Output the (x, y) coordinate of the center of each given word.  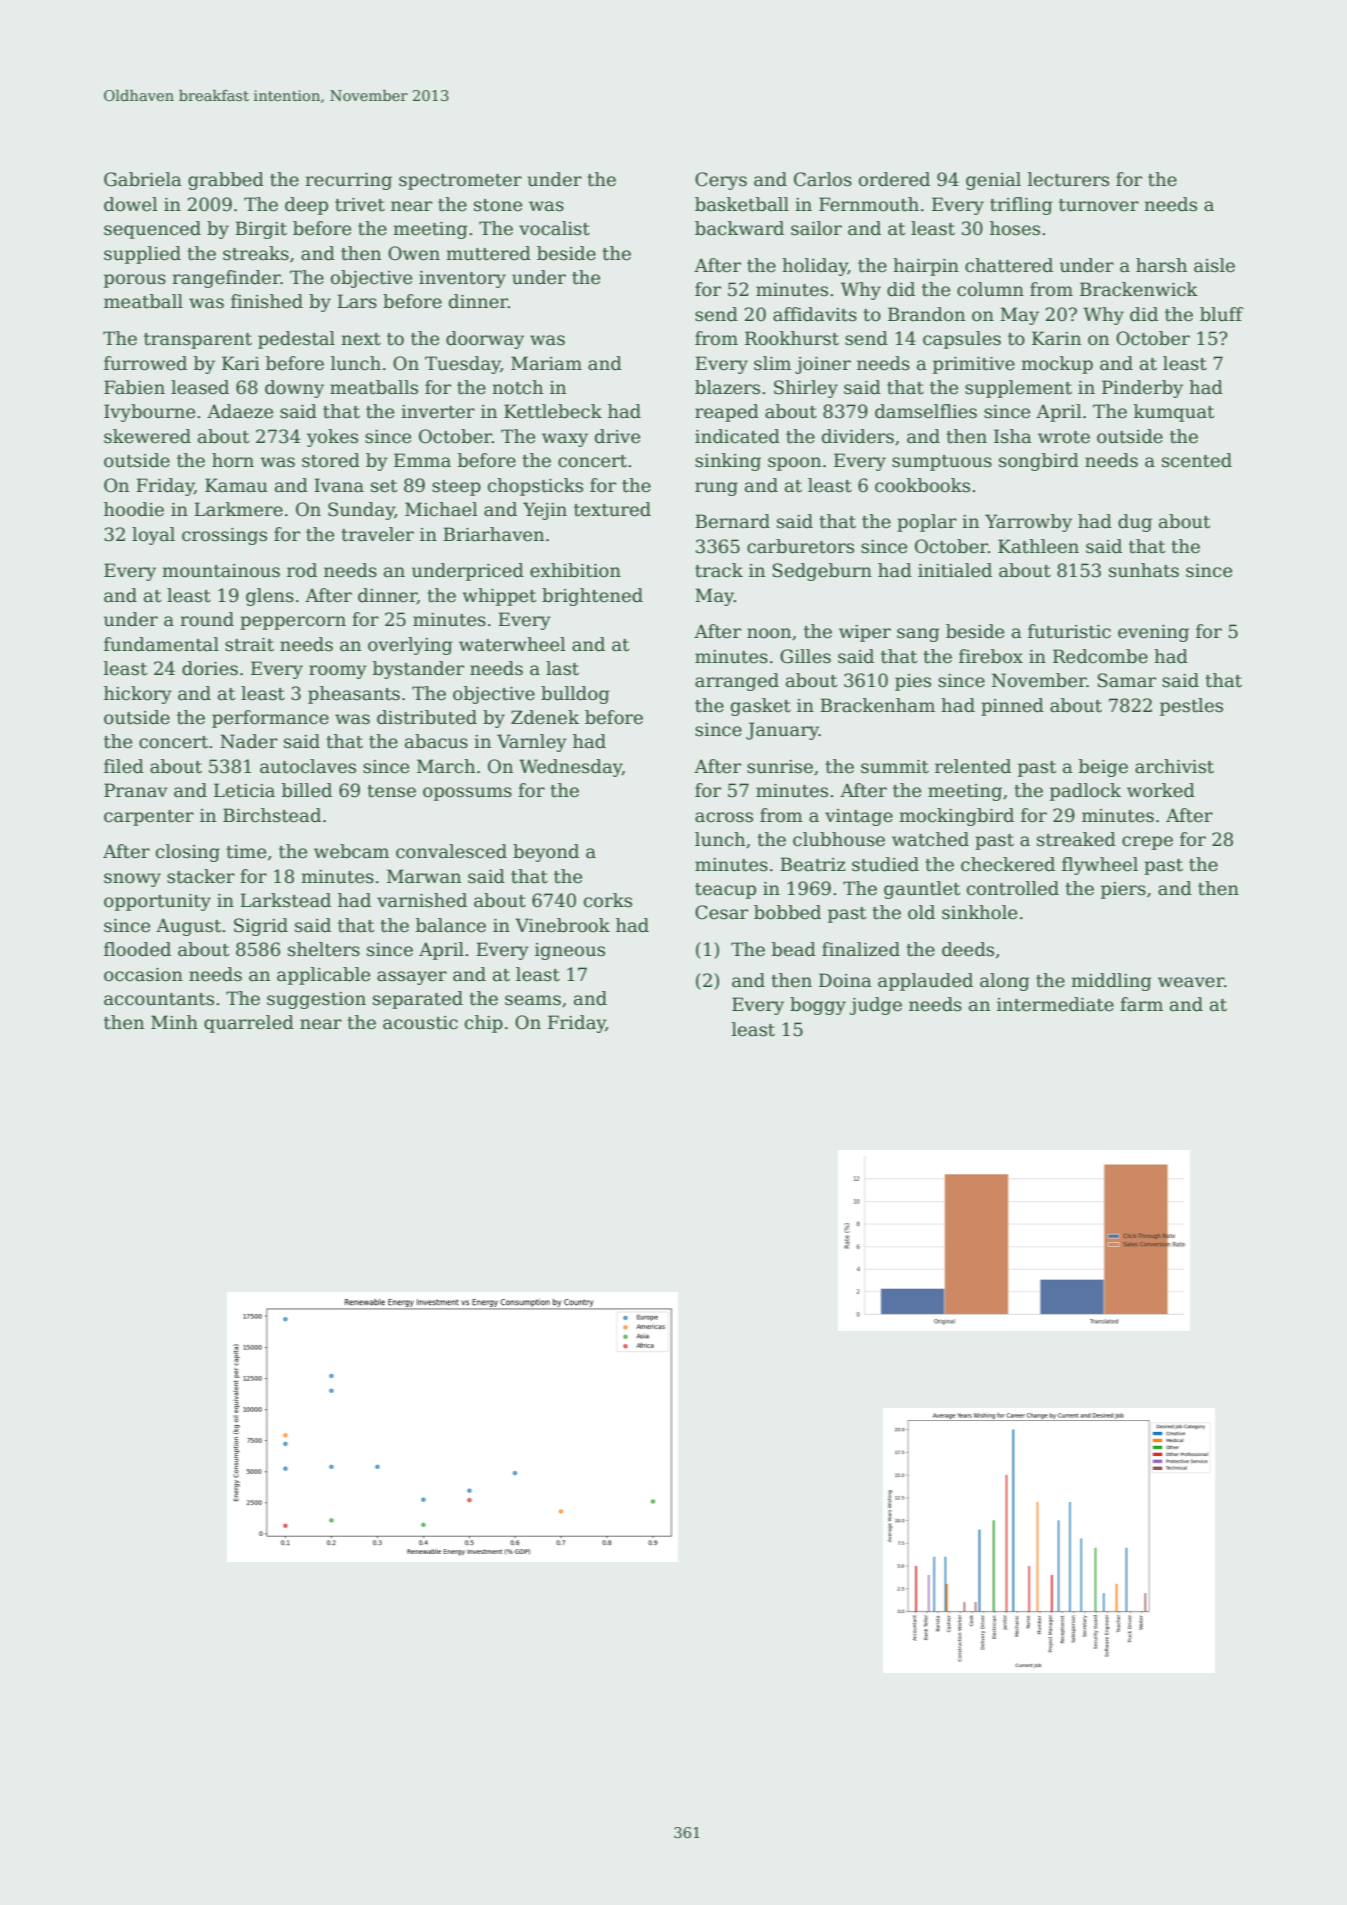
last (562, 668)
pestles (1191, 707)
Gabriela (143, 179)
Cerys (721, 181)
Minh (174, 1022)
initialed (955, 570)
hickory (138, 695)
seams (533, 1000)
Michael (441, 509)
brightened (592, 597)
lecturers (1068, 179)
